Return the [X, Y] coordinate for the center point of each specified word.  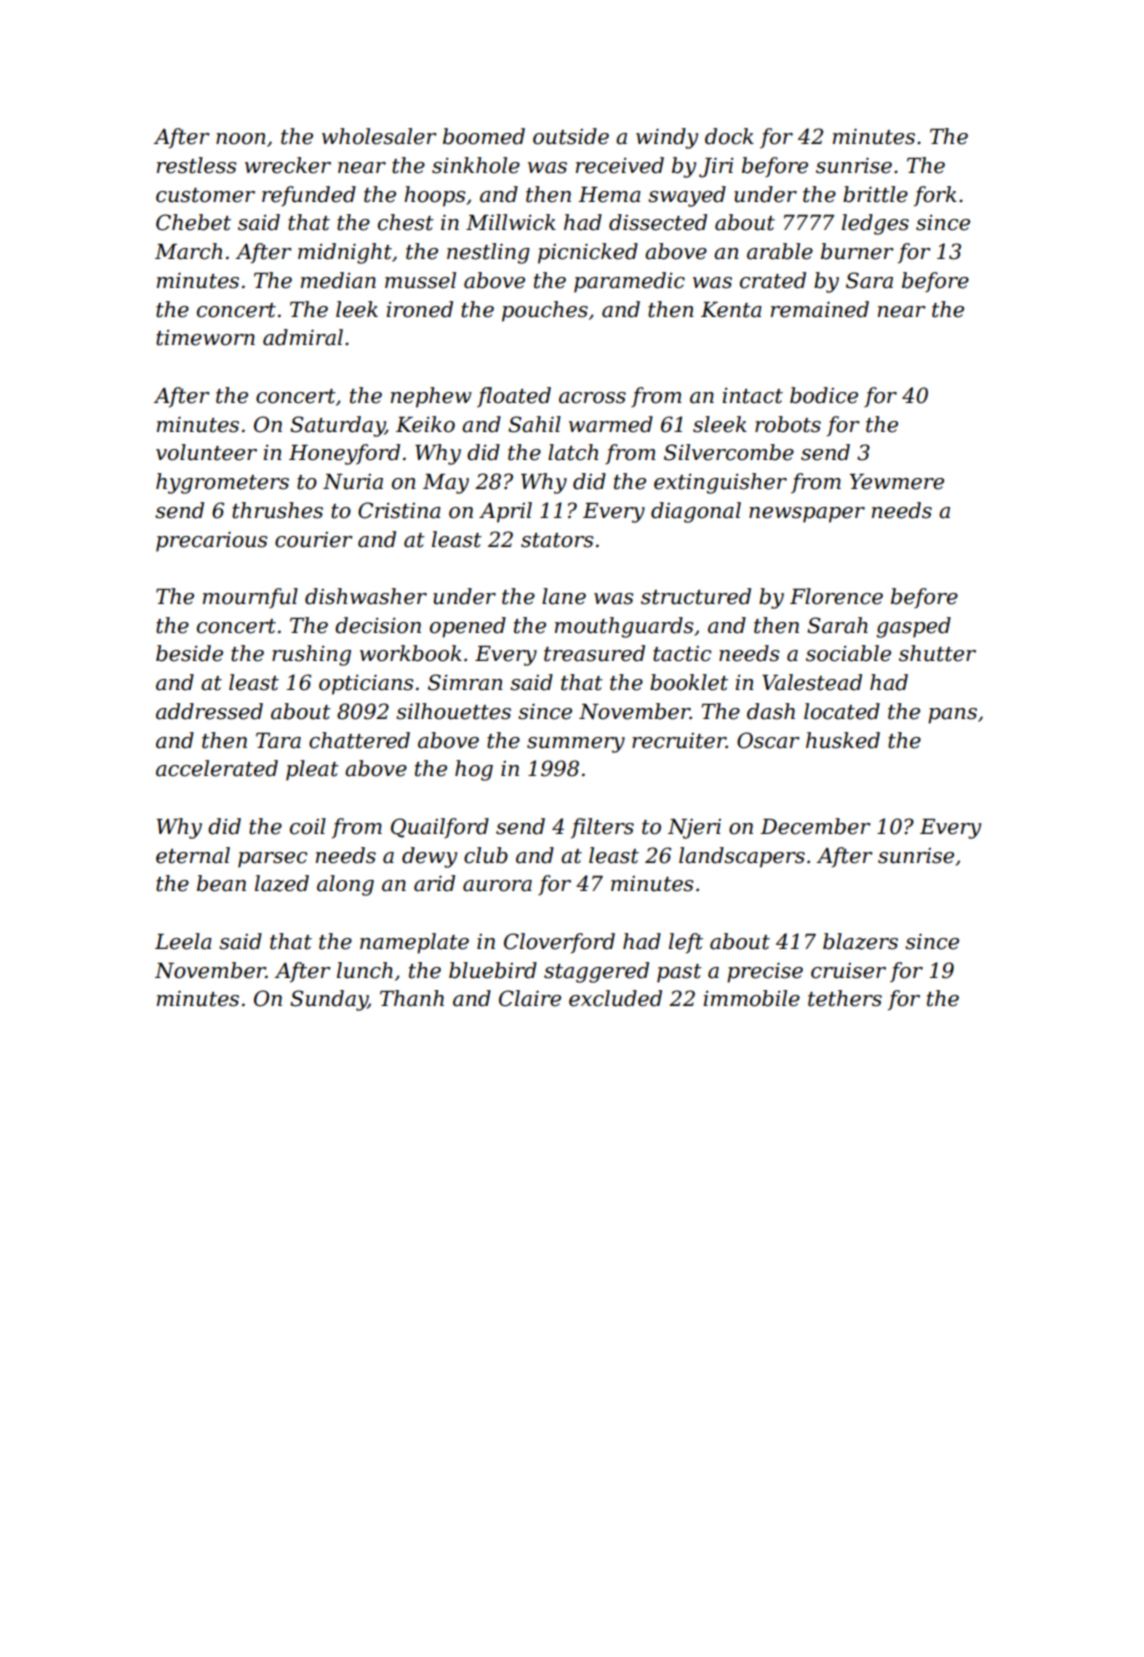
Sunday [329, 1000]
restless [196, 165]
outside [571, 136]
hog [474, 770]
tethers [845, 998]
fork [935, 196]
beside [189, 653]
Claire [530, 998]
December [815, 826]
